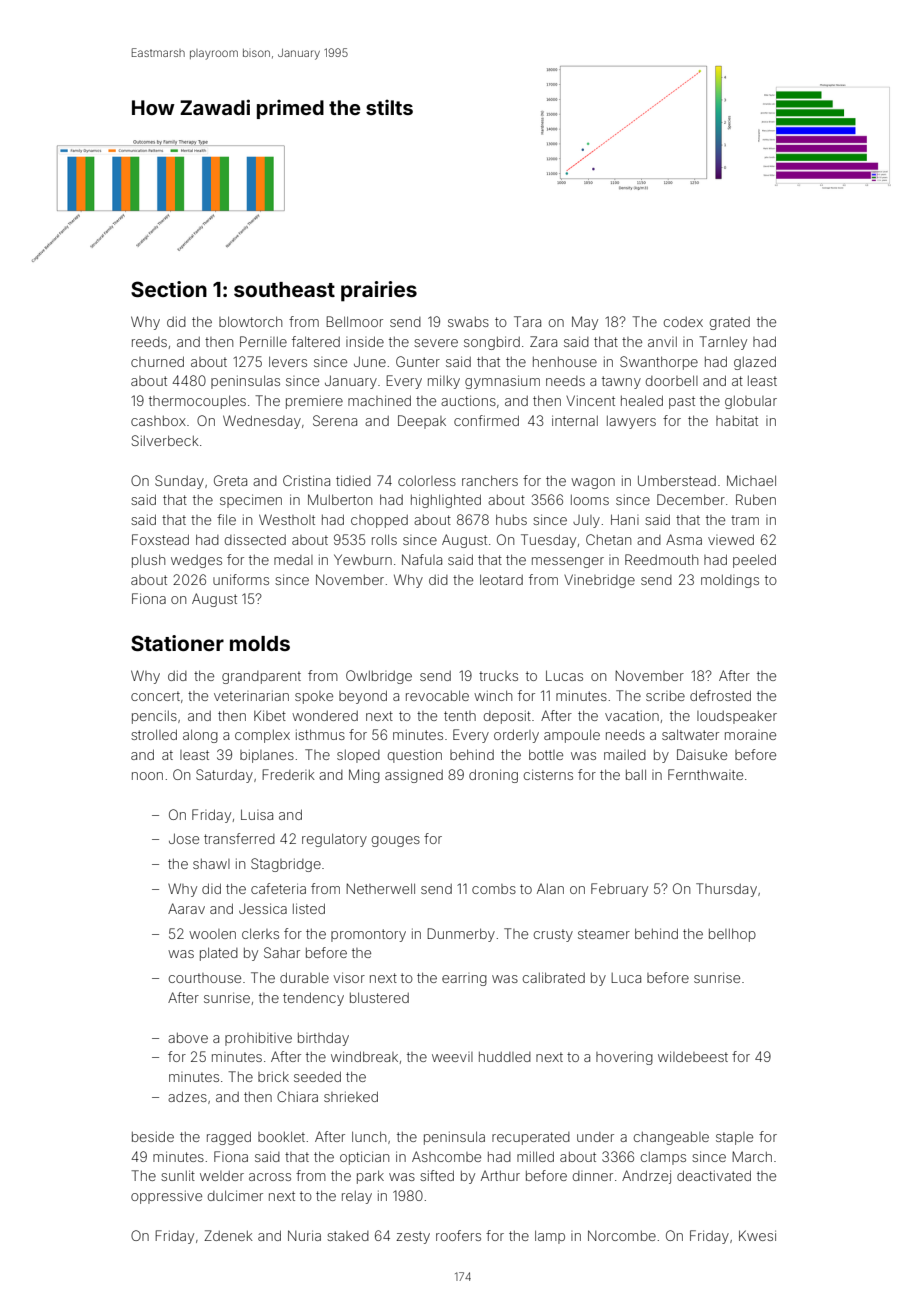  What do you see at coordinates (422, 559) in the screenshot?
I see `Nafula` at bounding box center [422, 559].
